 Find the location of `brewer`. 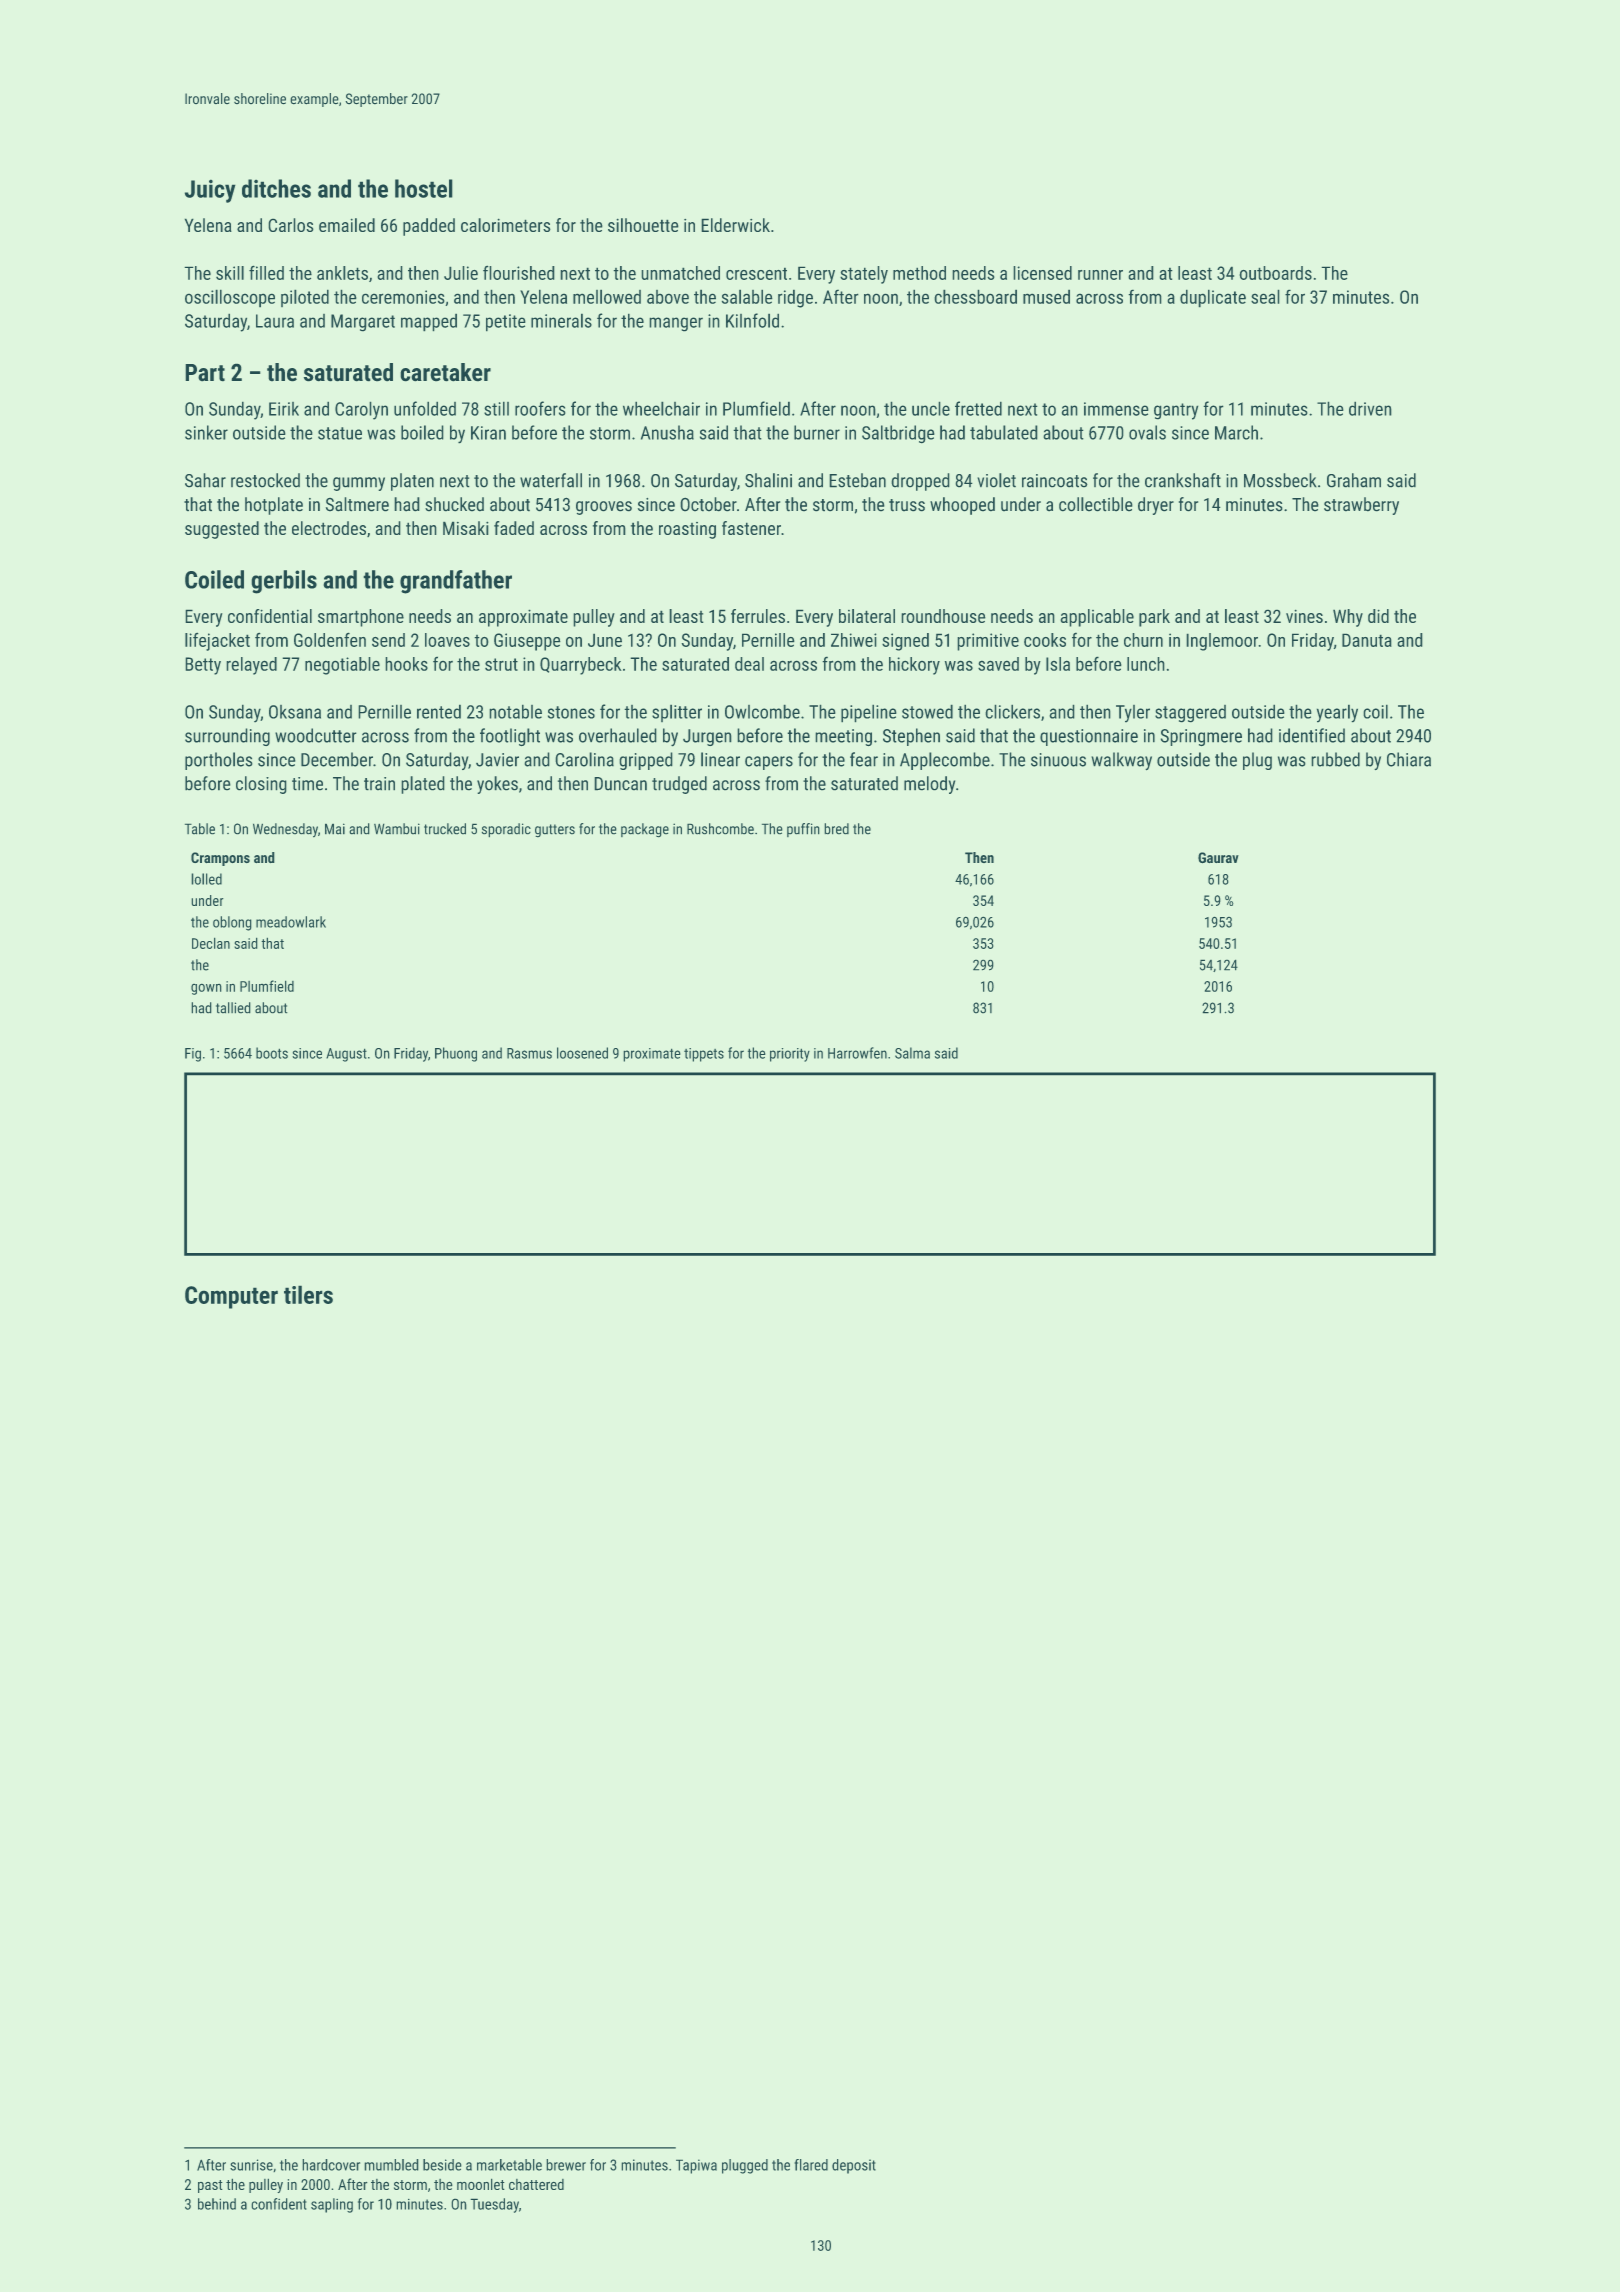

brewer is located at coordinates (566, 2165).
